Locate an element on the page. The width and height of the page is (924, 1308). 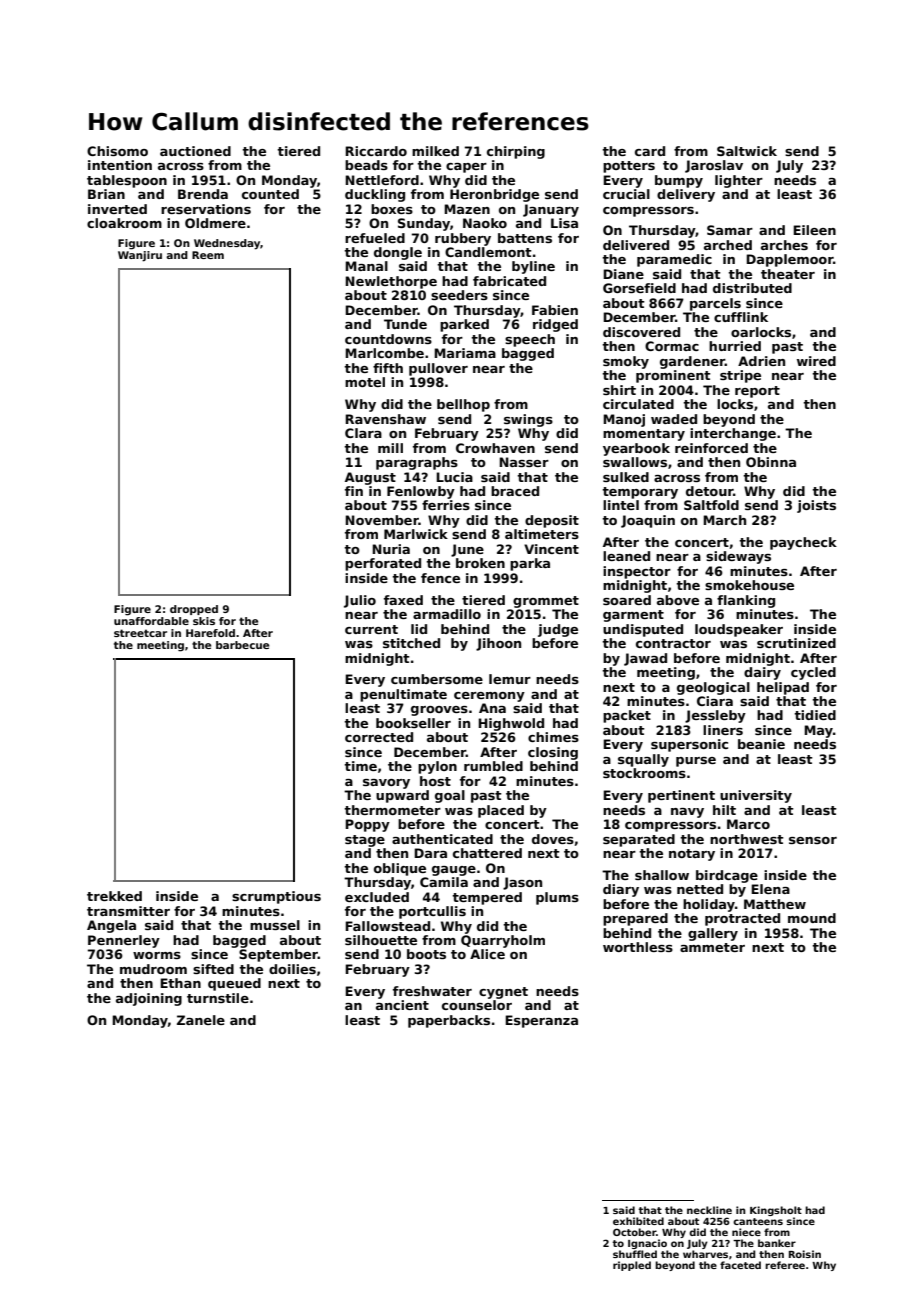
faceted is located at coordinates (740, 1265).
